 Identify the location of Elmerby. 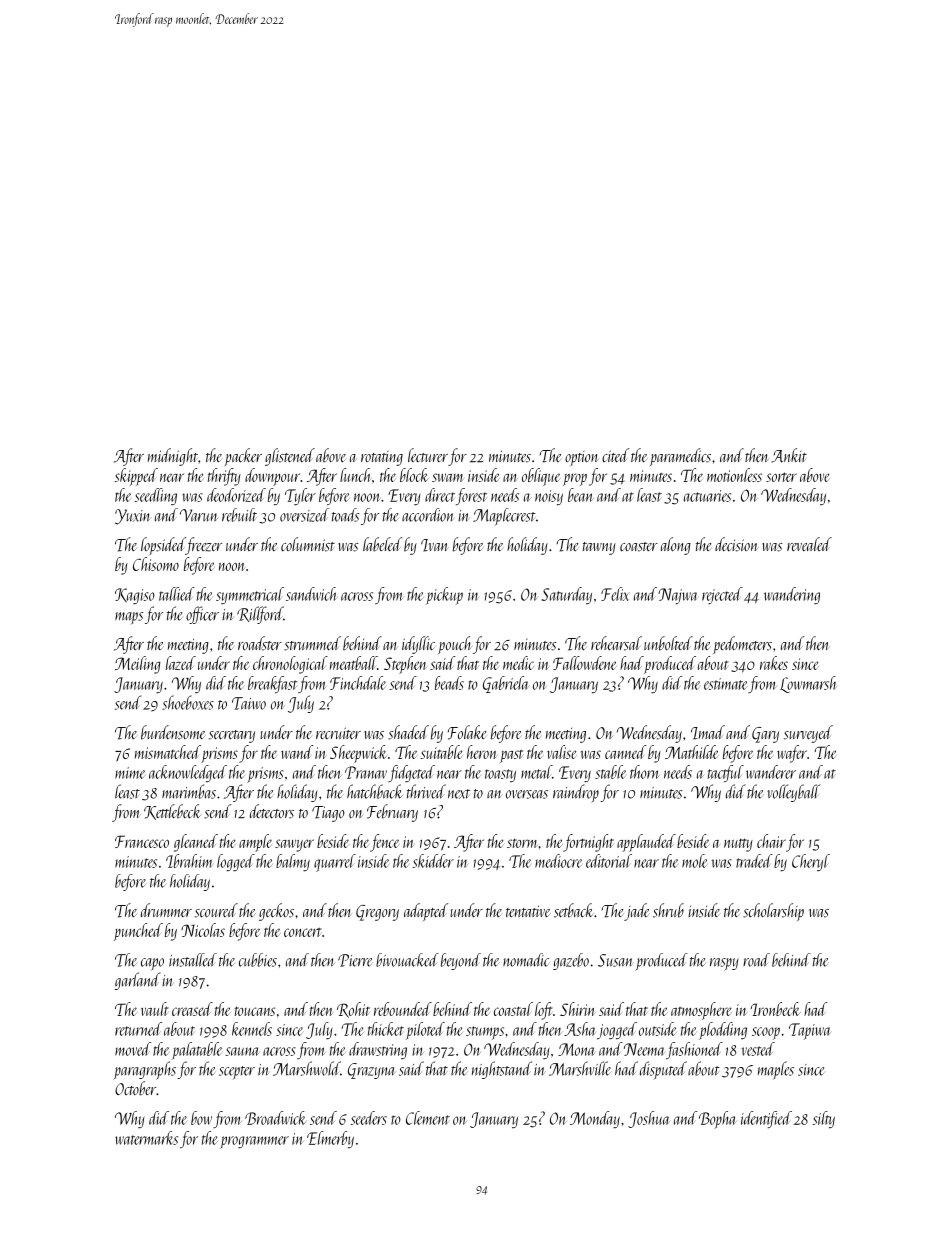
(330, 1139).
